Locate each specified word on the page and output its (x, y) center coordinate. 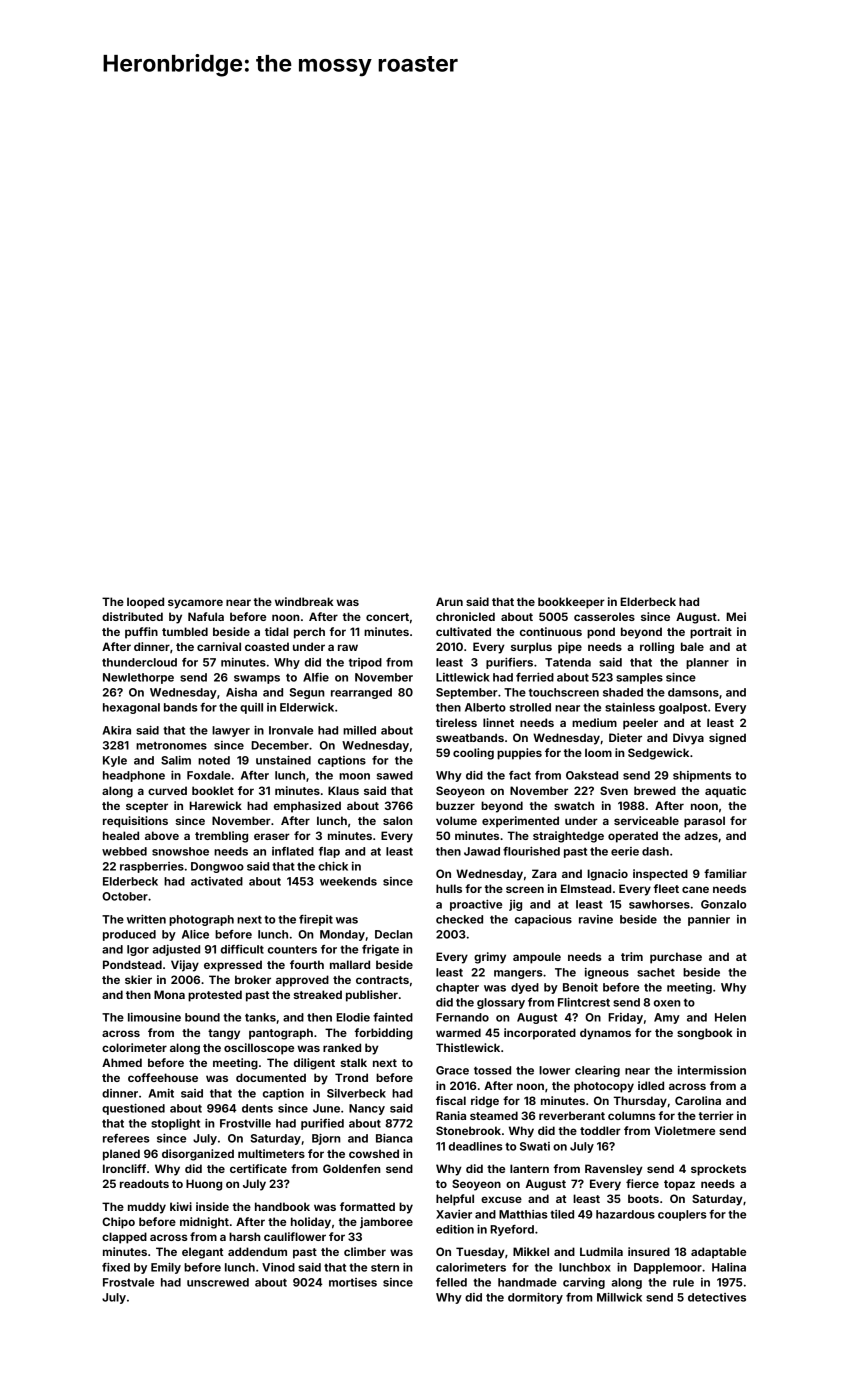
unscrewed (218, 1282)
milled (359, 730)
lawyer (231, 731)
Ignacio (607, 875)
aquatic (725, 792)
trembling (221, 837)
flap (329, 852)
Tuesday (480, 1253)
